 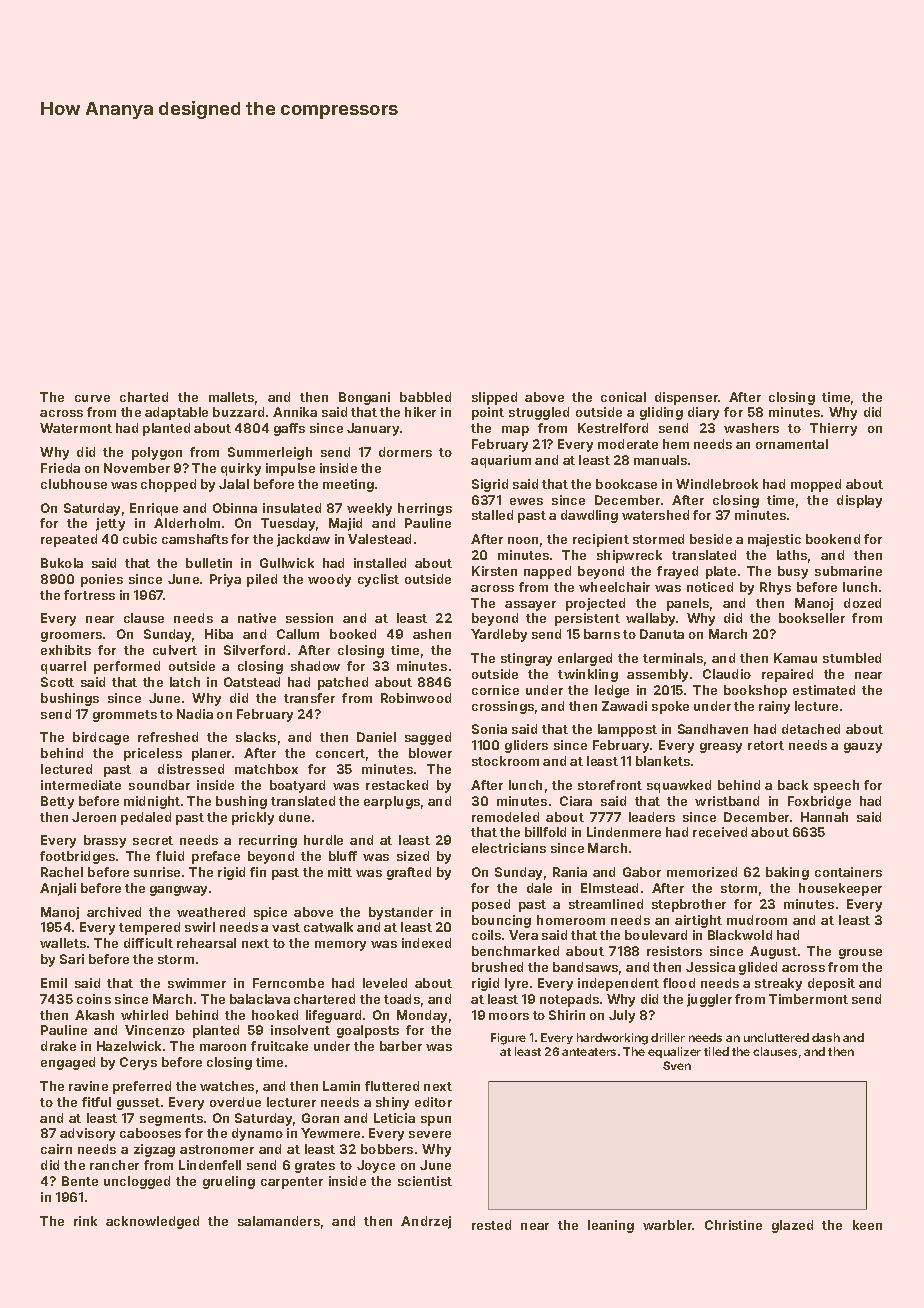 I want to click on dispenser, so click(x=686, y=398).
